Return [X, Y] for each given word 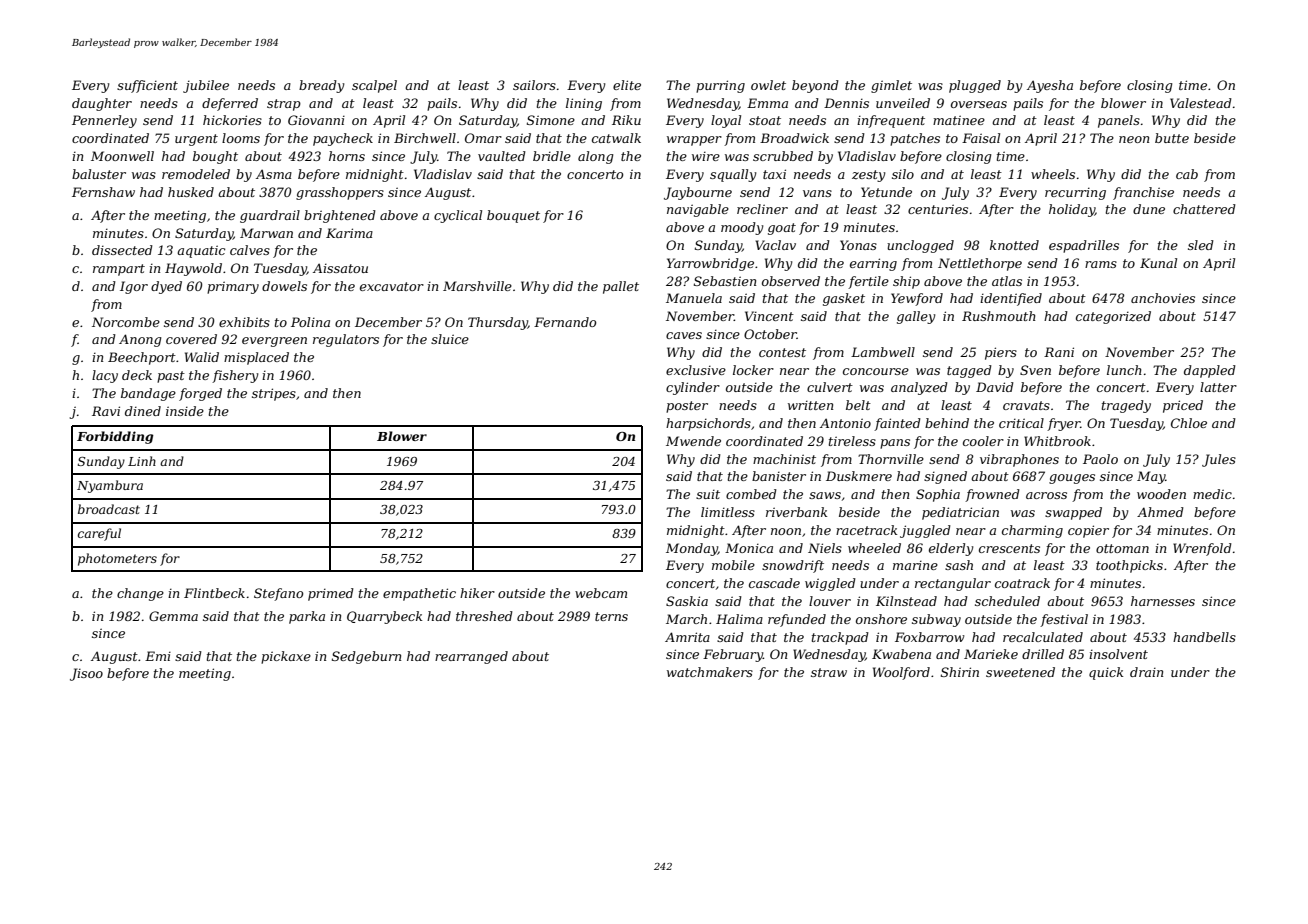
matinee [959, 120]
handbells [1204, 637]
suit [708, 494]
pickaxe [286, 657]
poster [687, 407]
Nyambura [110, 486]
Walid [202, 357]
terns [611, 616]
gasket [844, 299]
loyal [726, 121]
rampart [119, 270]
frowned [992, 495]
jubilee [206, 86]
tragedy [1126, 406]
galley [916, 317]
